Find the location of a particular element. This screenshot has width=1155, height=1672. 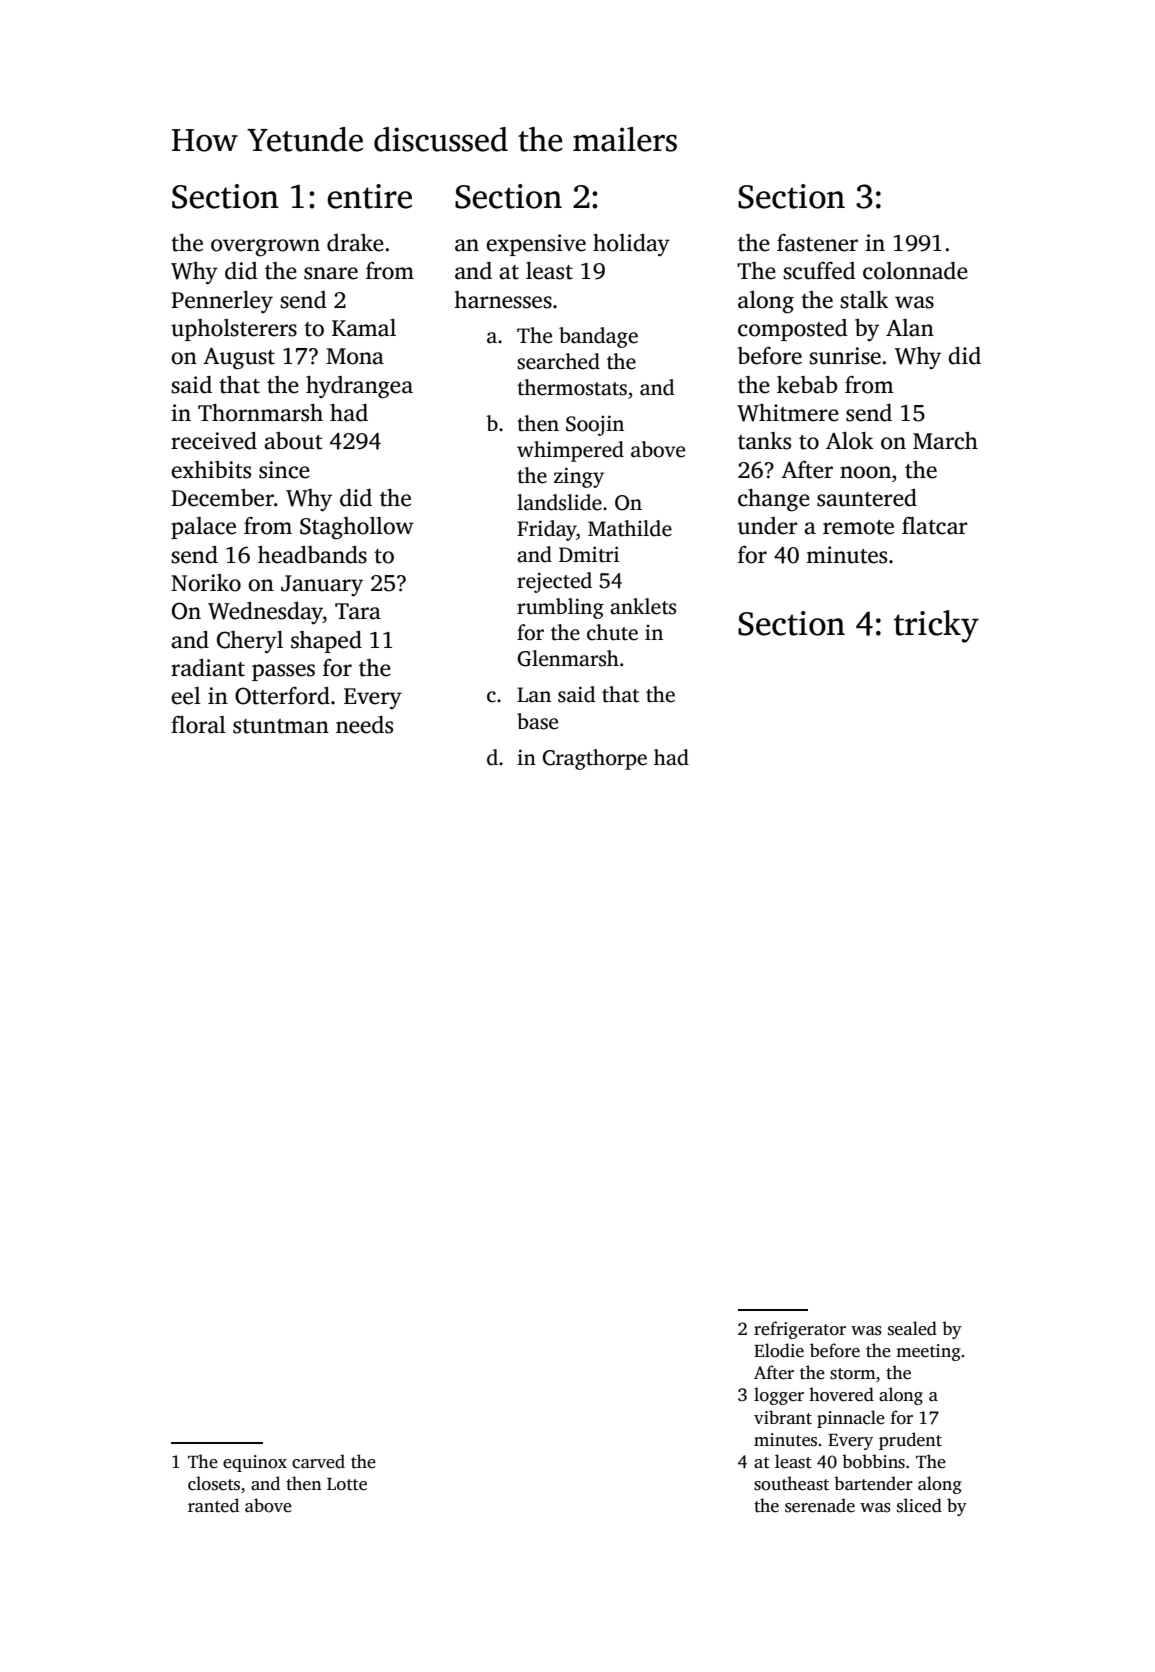

exhibits is located at coordinates (211, 470).
